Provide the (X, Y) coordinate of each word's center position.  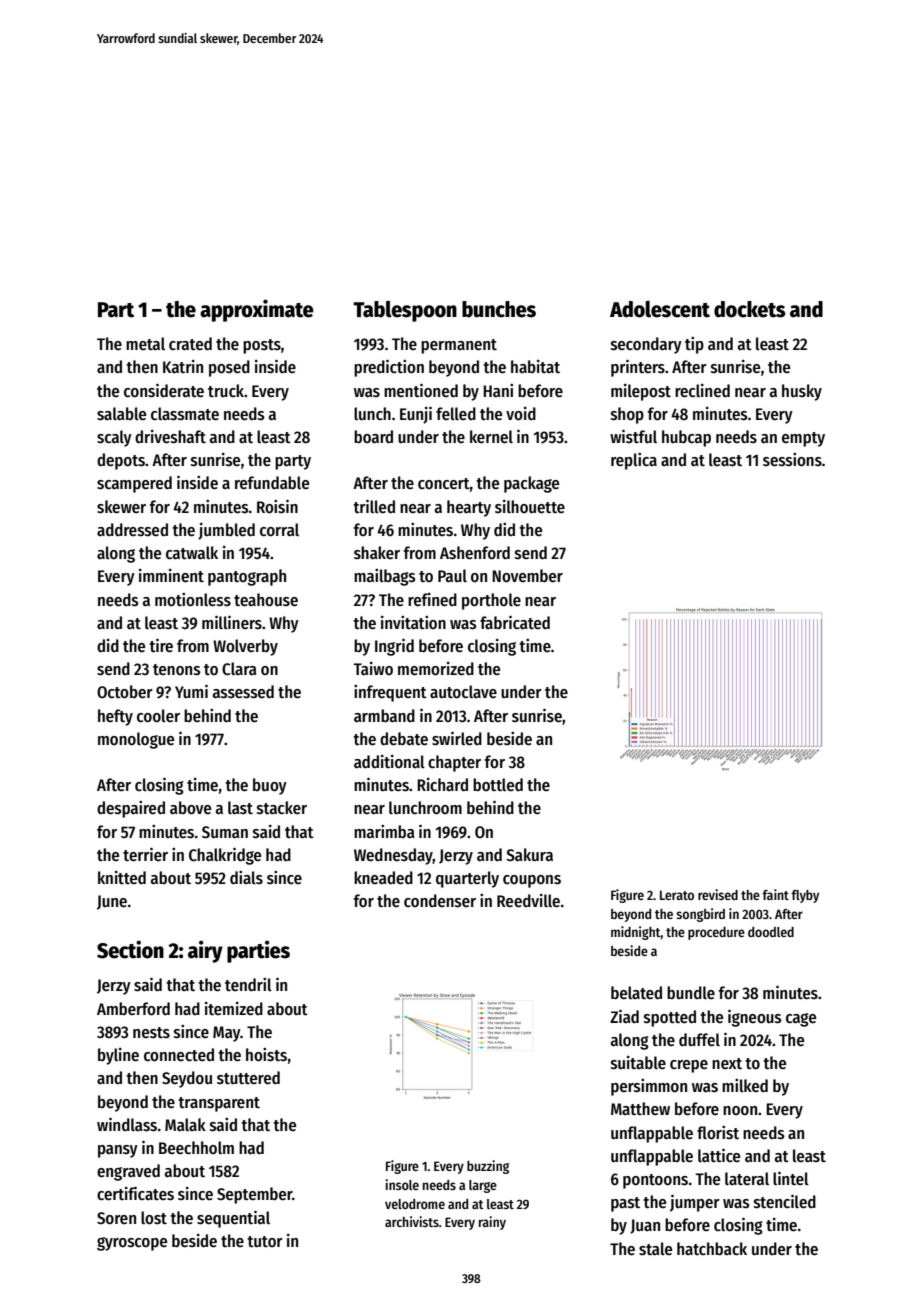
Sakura (529, 855)
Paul (452, 576)
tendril (248, 985)
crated (190, 344)
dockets (750, 309)
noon (740, 1111)
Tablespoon (405, 311)
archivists (412, 1221)
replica (634, 461)
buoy (270, 786)
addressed (132, 530)
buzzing (488, 1167)
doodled (771, 932)
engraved (128, 1172)
